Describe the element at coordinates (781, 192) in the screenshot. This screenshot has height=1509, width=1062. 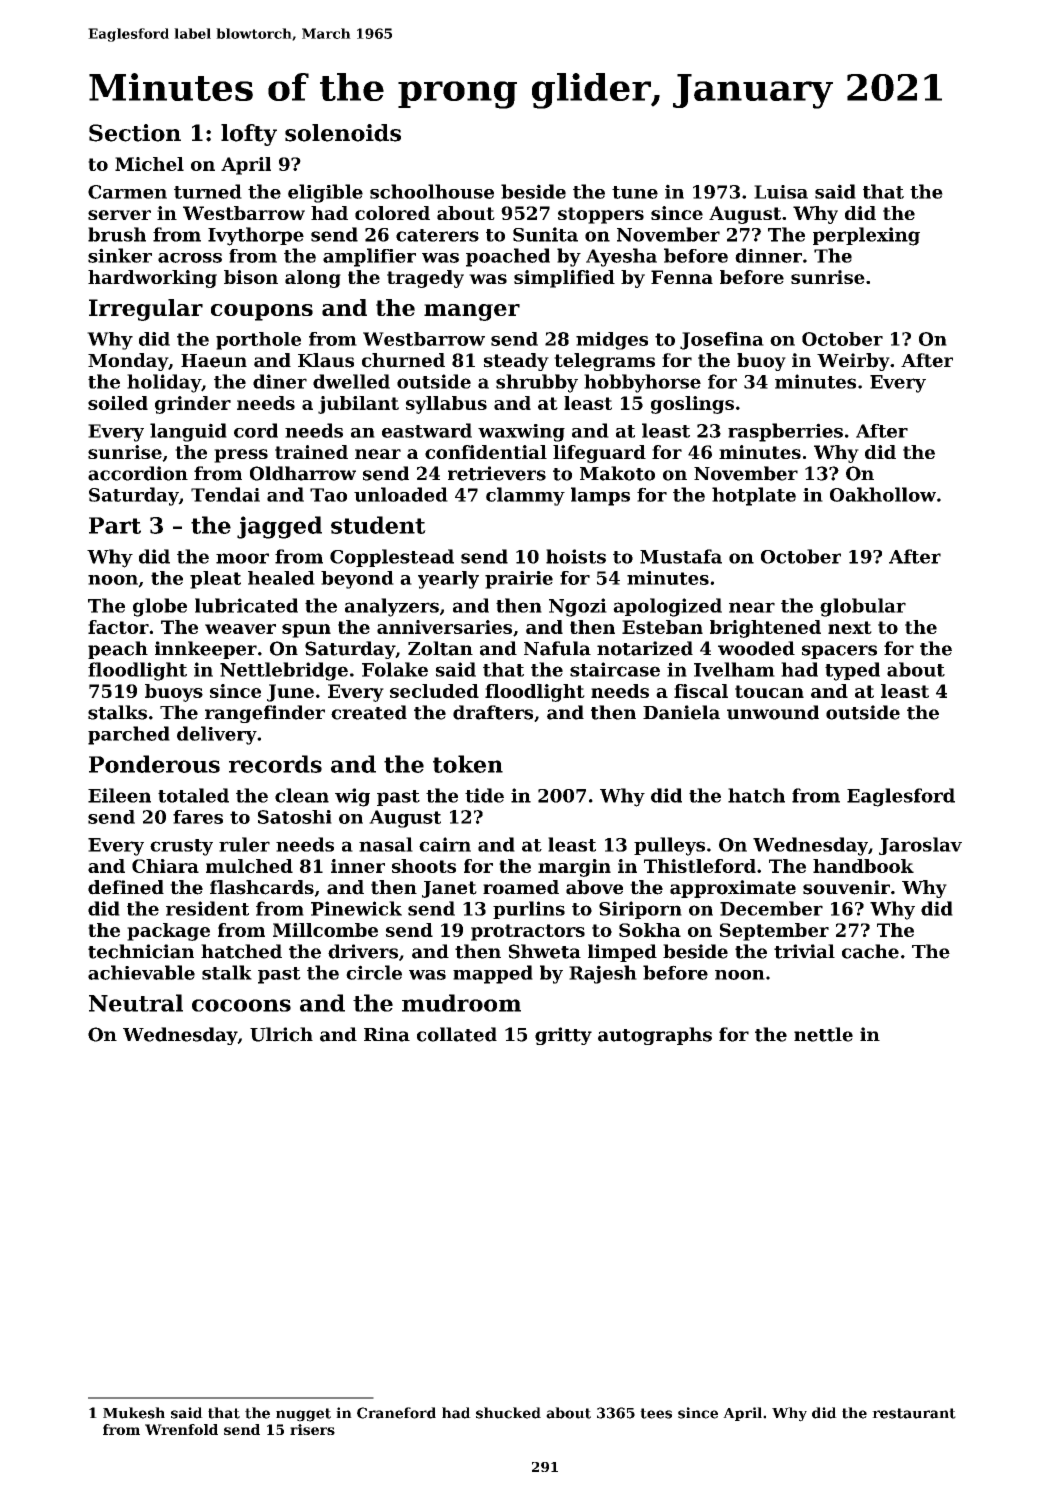
I see `Luisa` at that location.
